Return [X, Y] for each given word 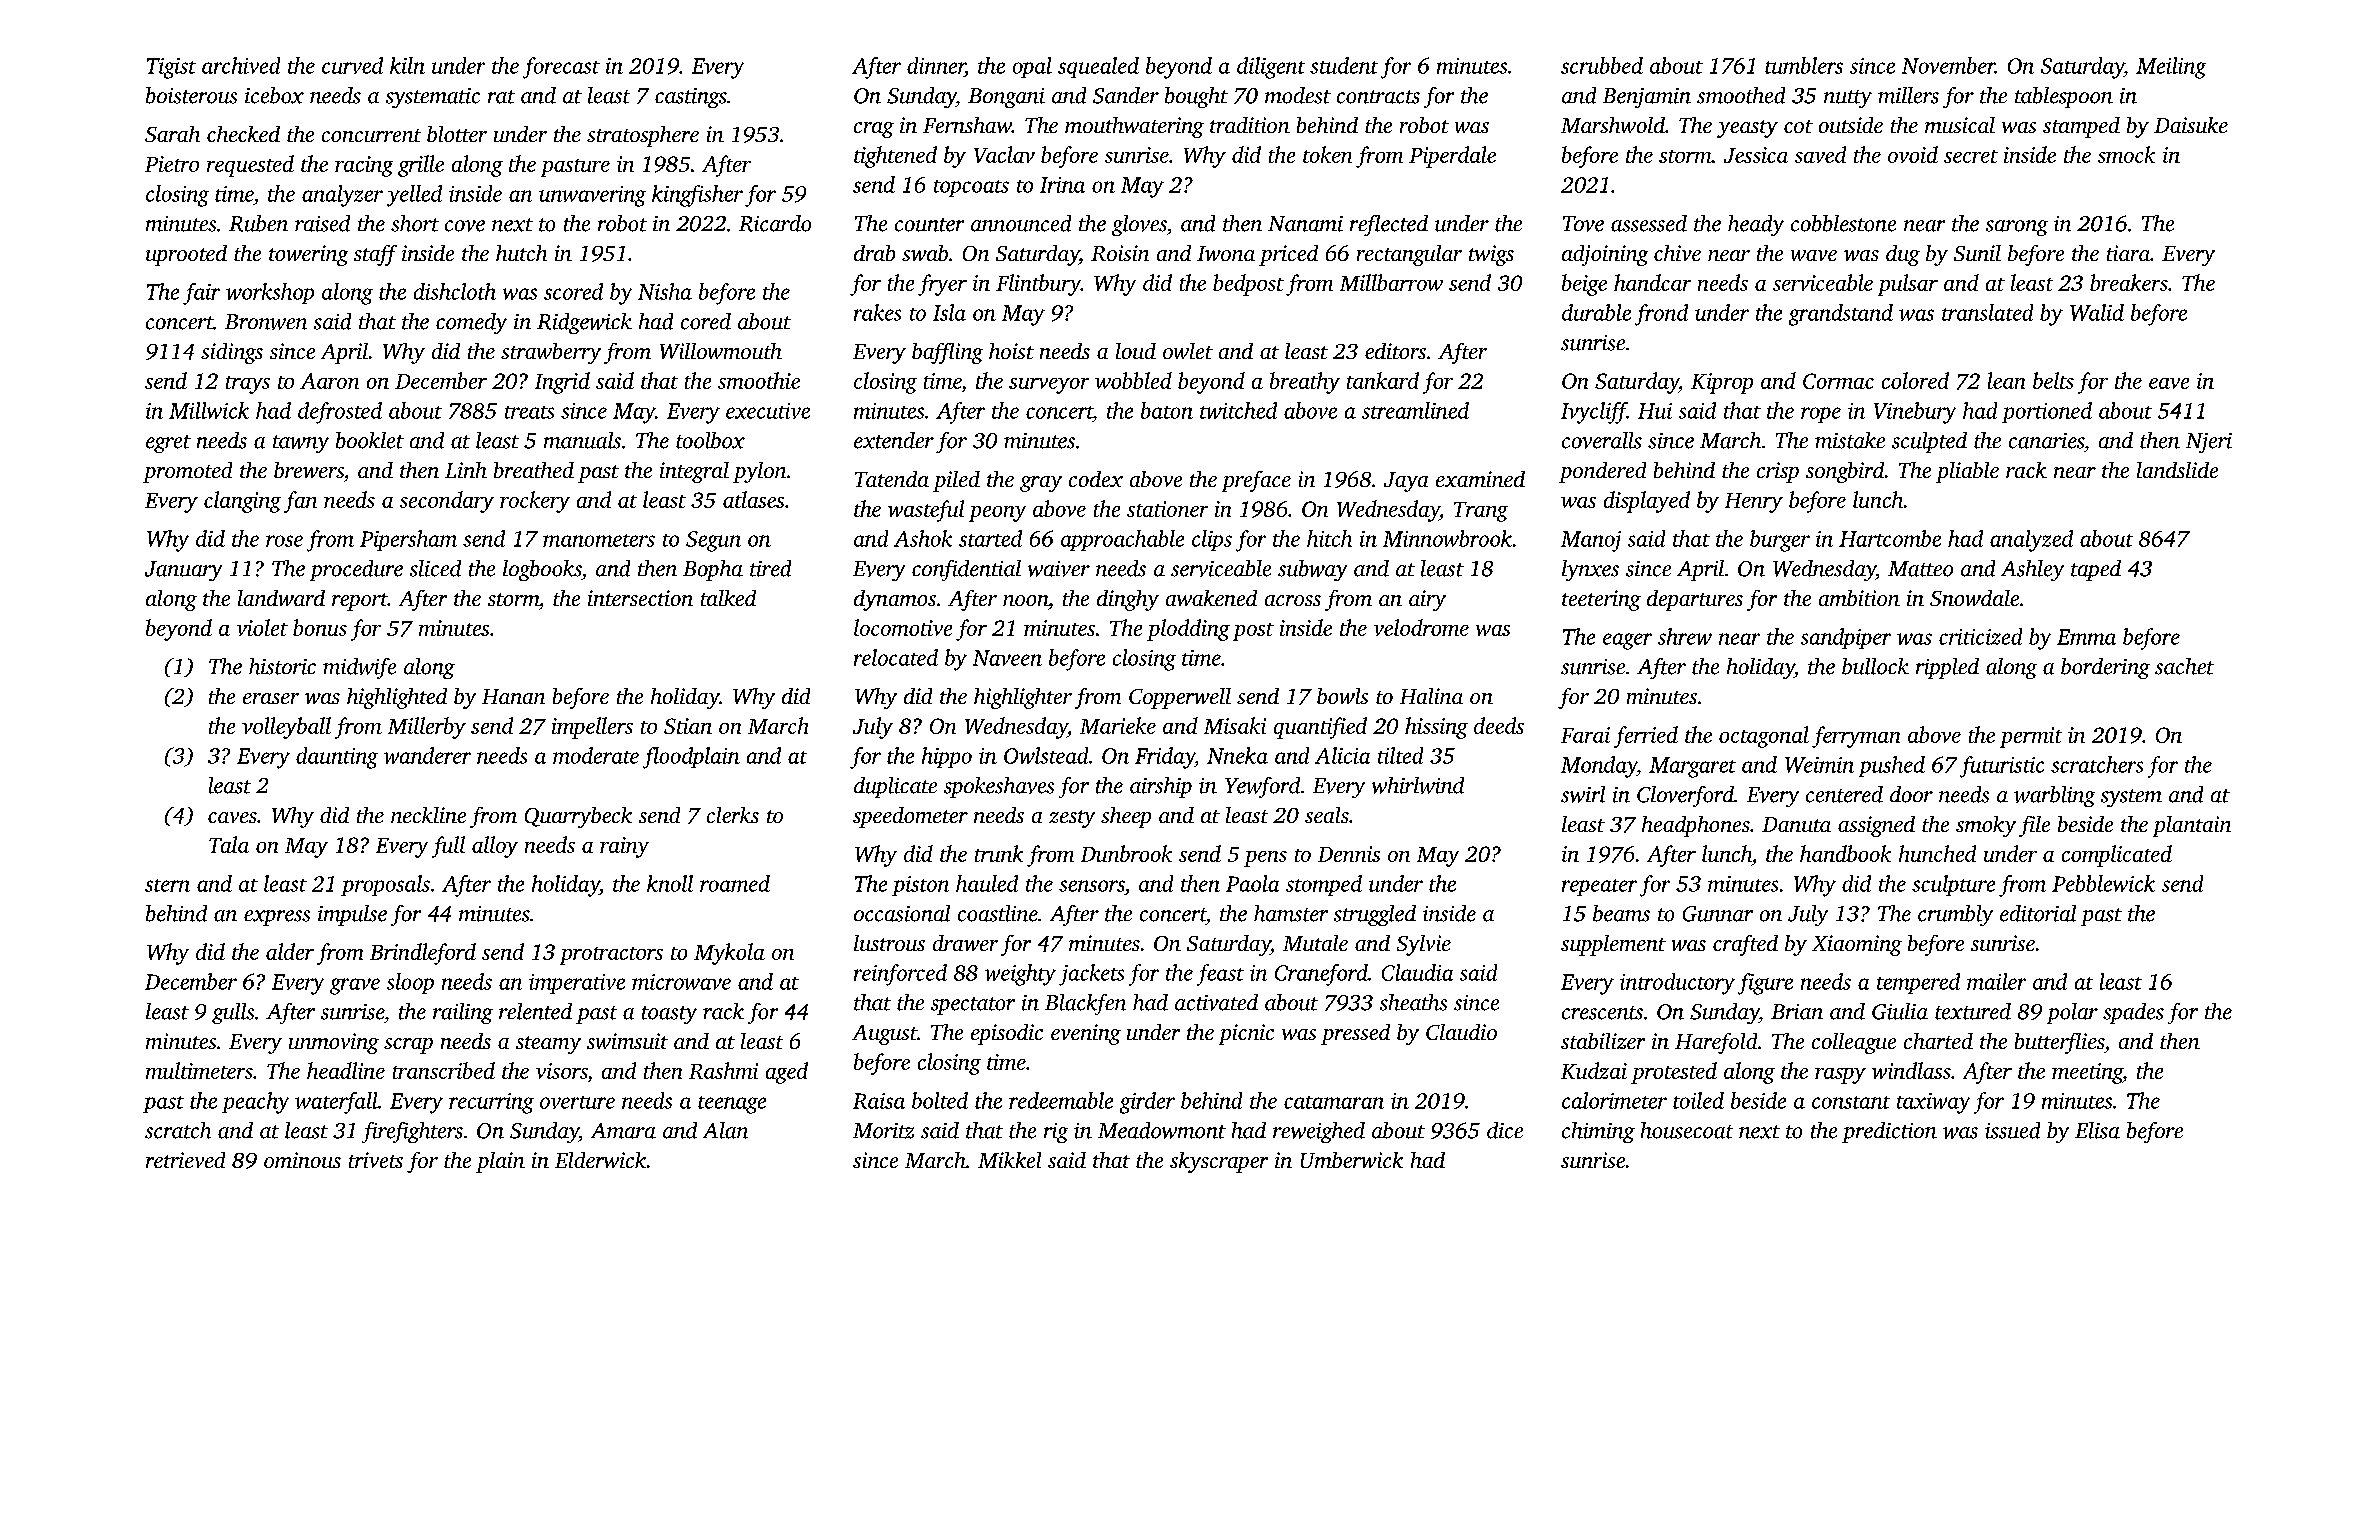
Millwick [209, 410]
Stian [688, 726]
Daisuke [2191, 125]
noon [1025, 600]
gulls [233, 1013]
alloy [495, 847]
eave [2169, 383]
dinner [936, 65]
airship [1161, 787]
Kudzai [1594, 1070]
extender [894, 440]
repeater [1599, 887]
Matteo [1920, 569]
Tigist [171, 68]
